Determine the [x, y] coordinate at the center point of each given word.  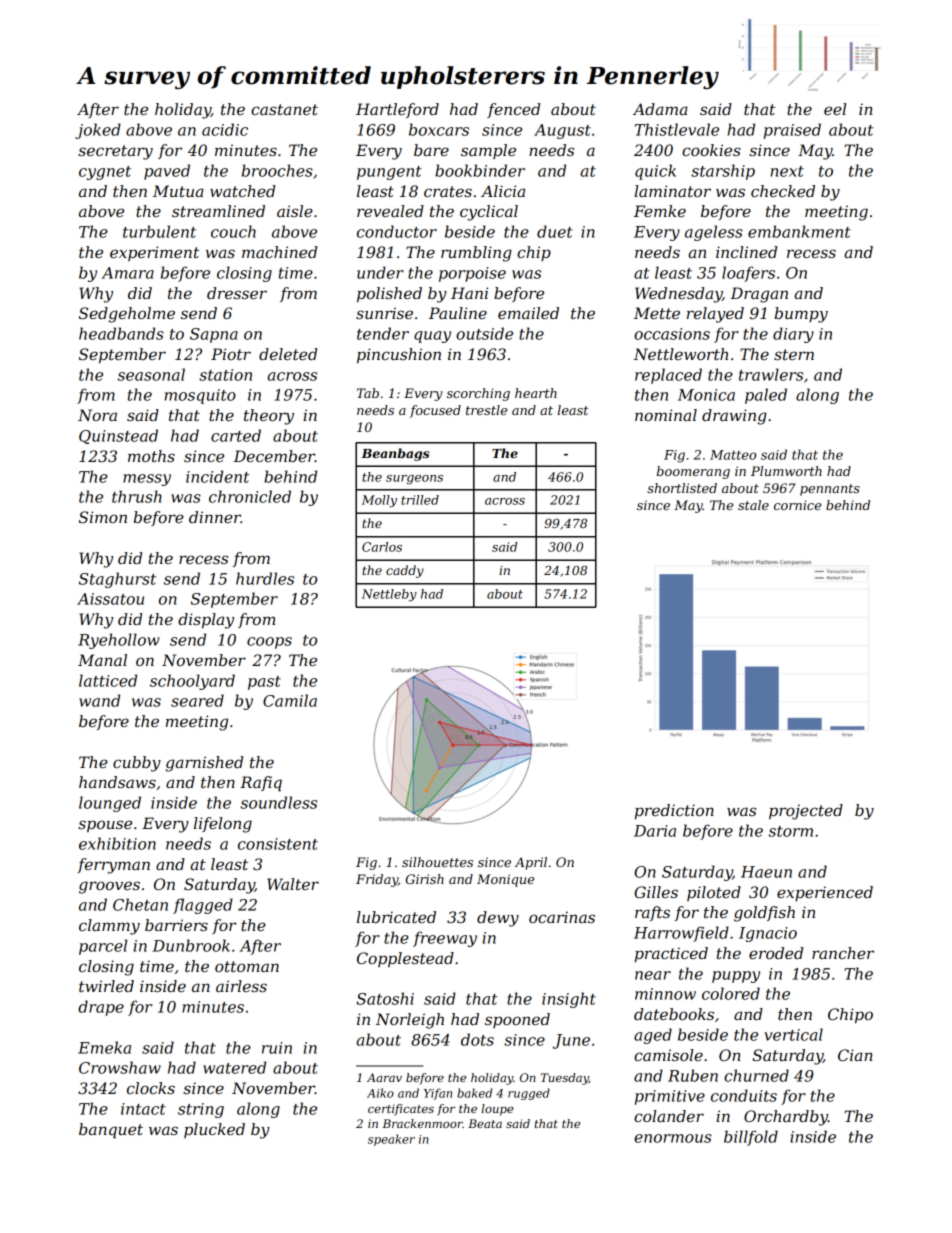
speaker [391, 1140]
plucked [214, 1130]
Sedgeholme [127, 315]
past [264, 683]
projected [806, 812]
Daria [655, 831]
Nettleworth [681, 354]
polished [389, 294]
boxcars [439, 129]
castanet [284, 109]
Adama [660, 109]
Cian [855, 1055]
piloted [714, 893]
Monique [505, 880]
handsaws [117, 782]
